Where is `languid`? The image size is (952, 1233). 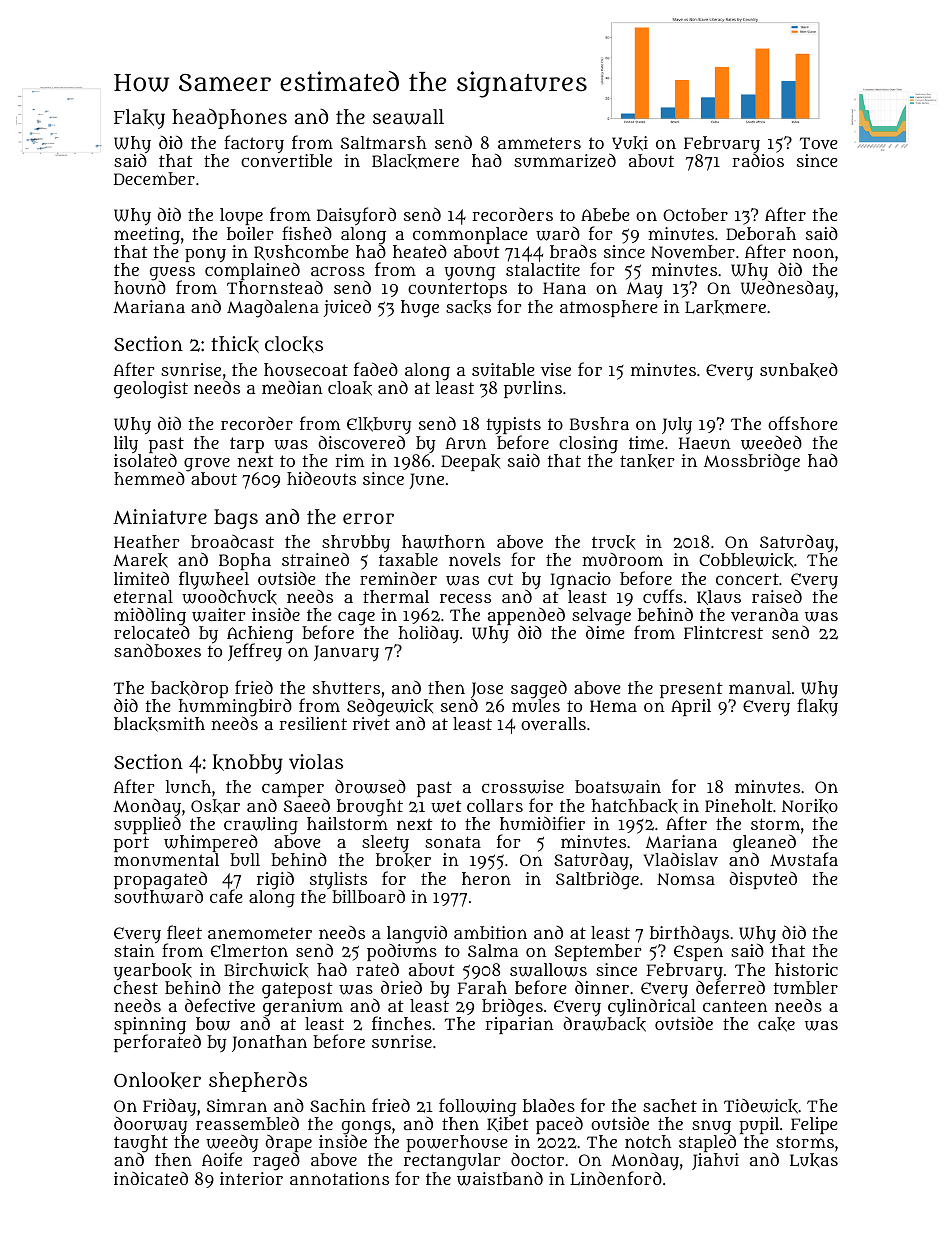 languid is located at coordinates (417, 935).
